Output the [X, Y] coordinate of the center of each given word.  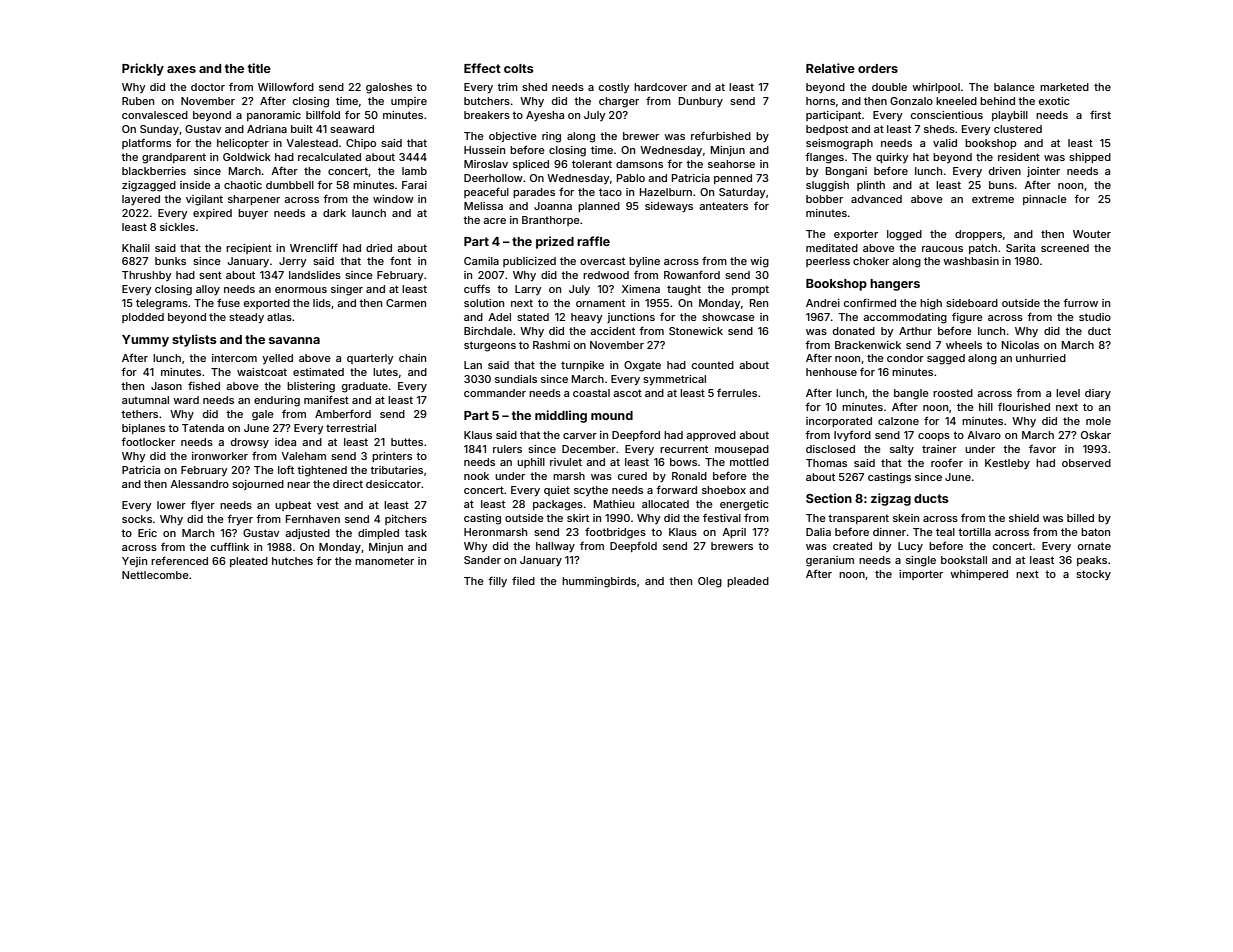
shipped [1090, 158]
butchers [487, 101]
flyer [203, 506]
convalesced [155, 115]
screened [1065, 248]
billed [1080, 518]
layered [141, 200]
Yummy [145, 341]
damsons [639, 164]
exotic [1054, 101]
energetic [744, 505]
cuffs [477, 288]
